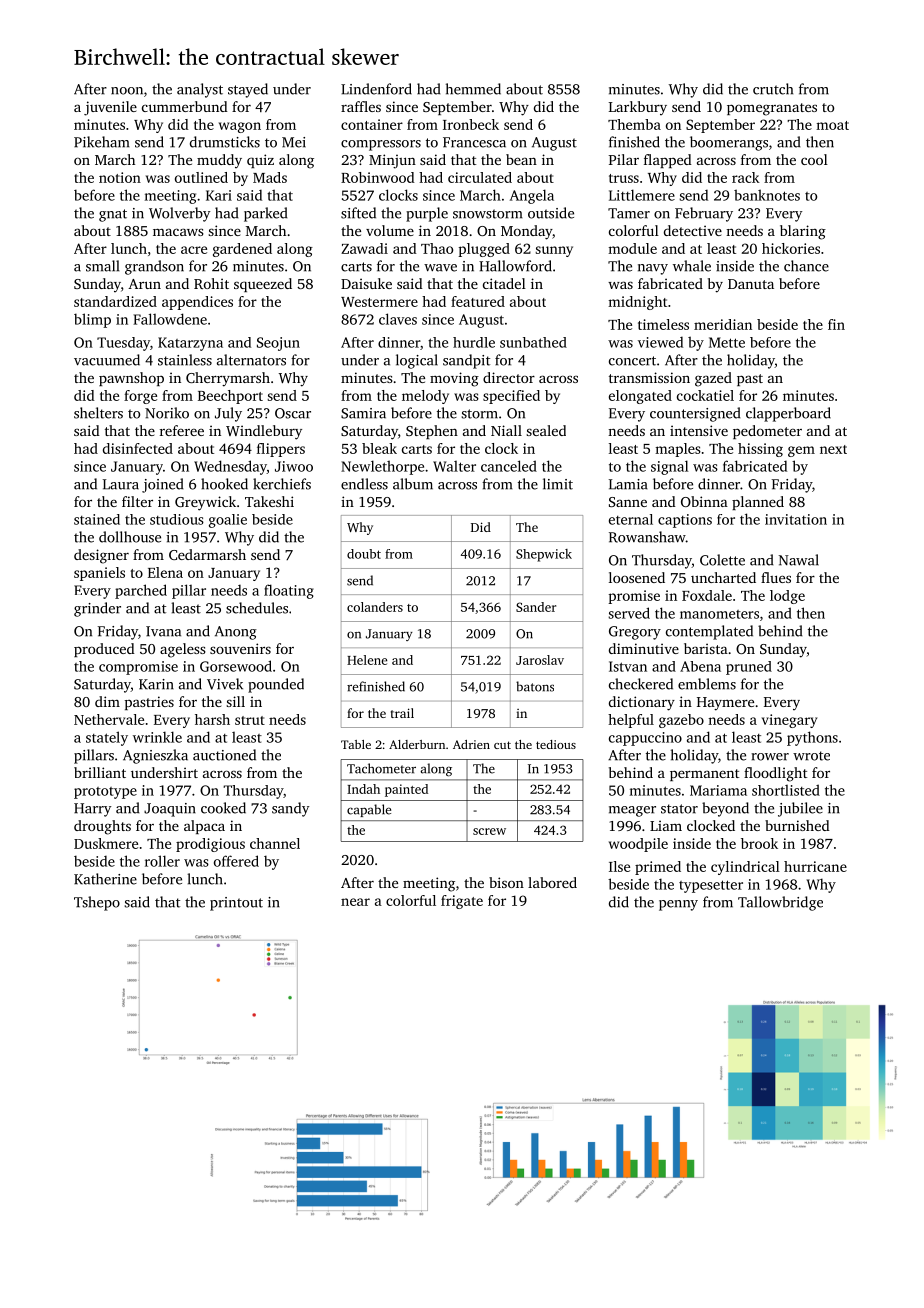 The height and width of the screenshot is (1308, 924). Describe the element at coordinates (773, 89) in the screenshot. I see `crutch` at that location.
